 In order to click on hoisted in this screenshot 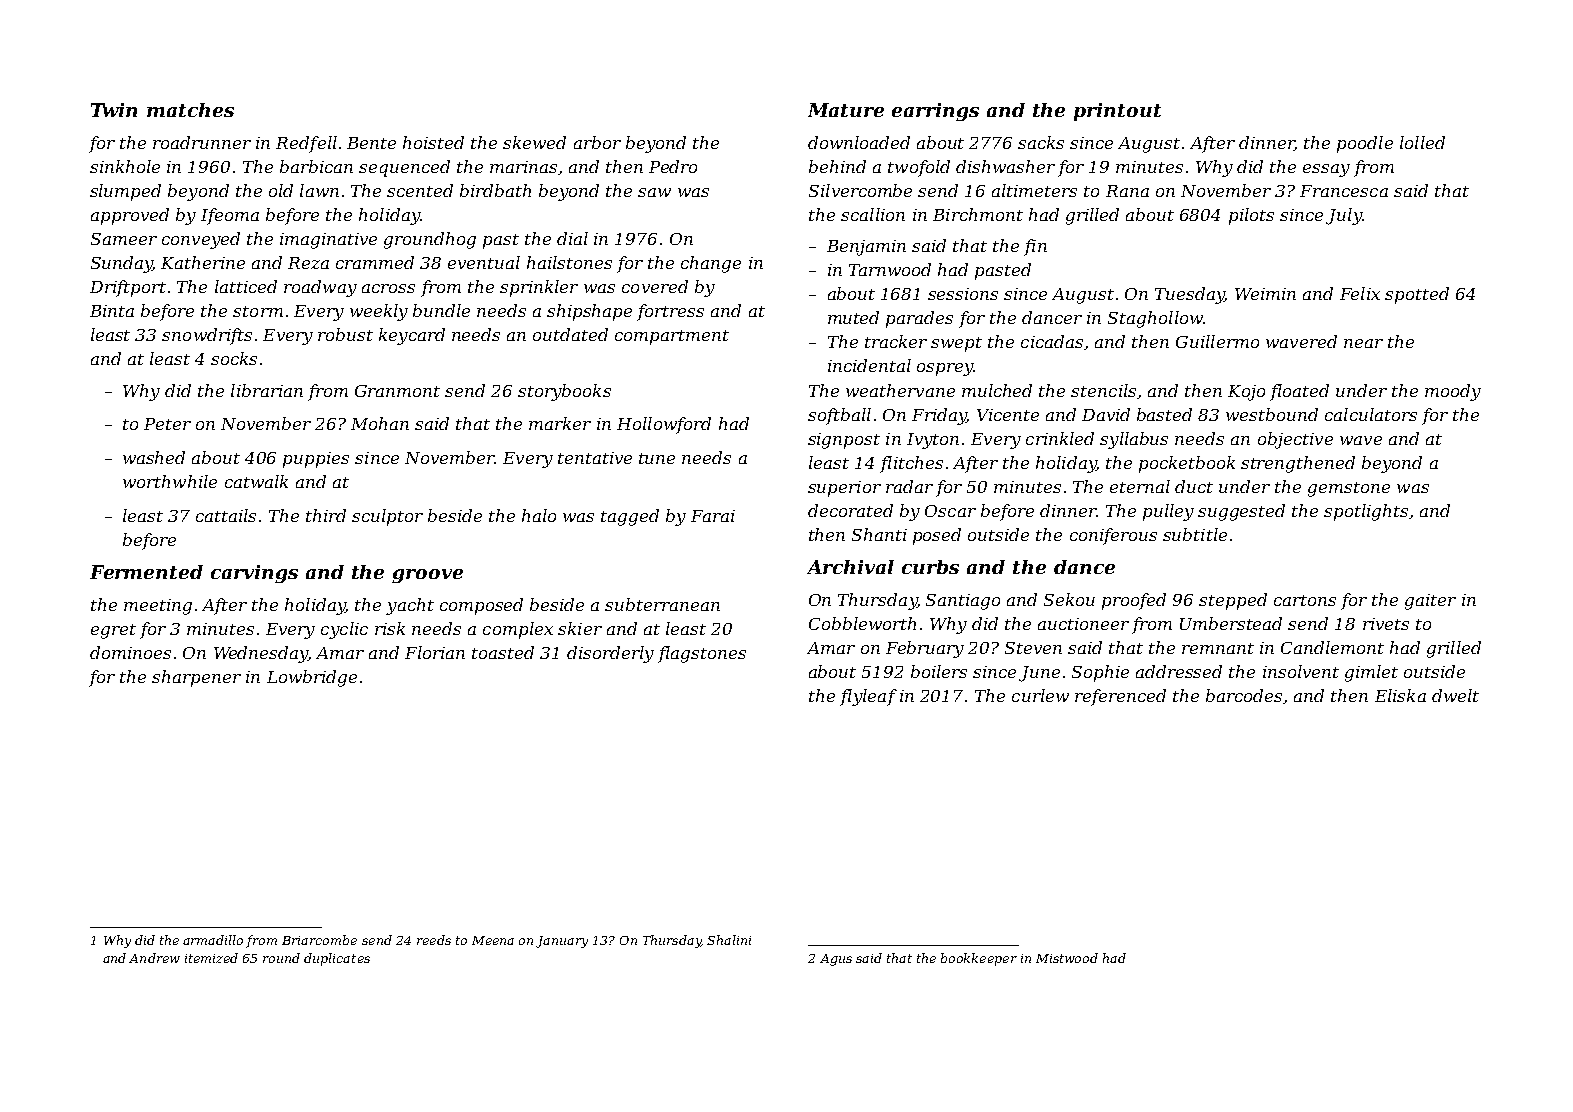, I will do `click(433, 142)`.
